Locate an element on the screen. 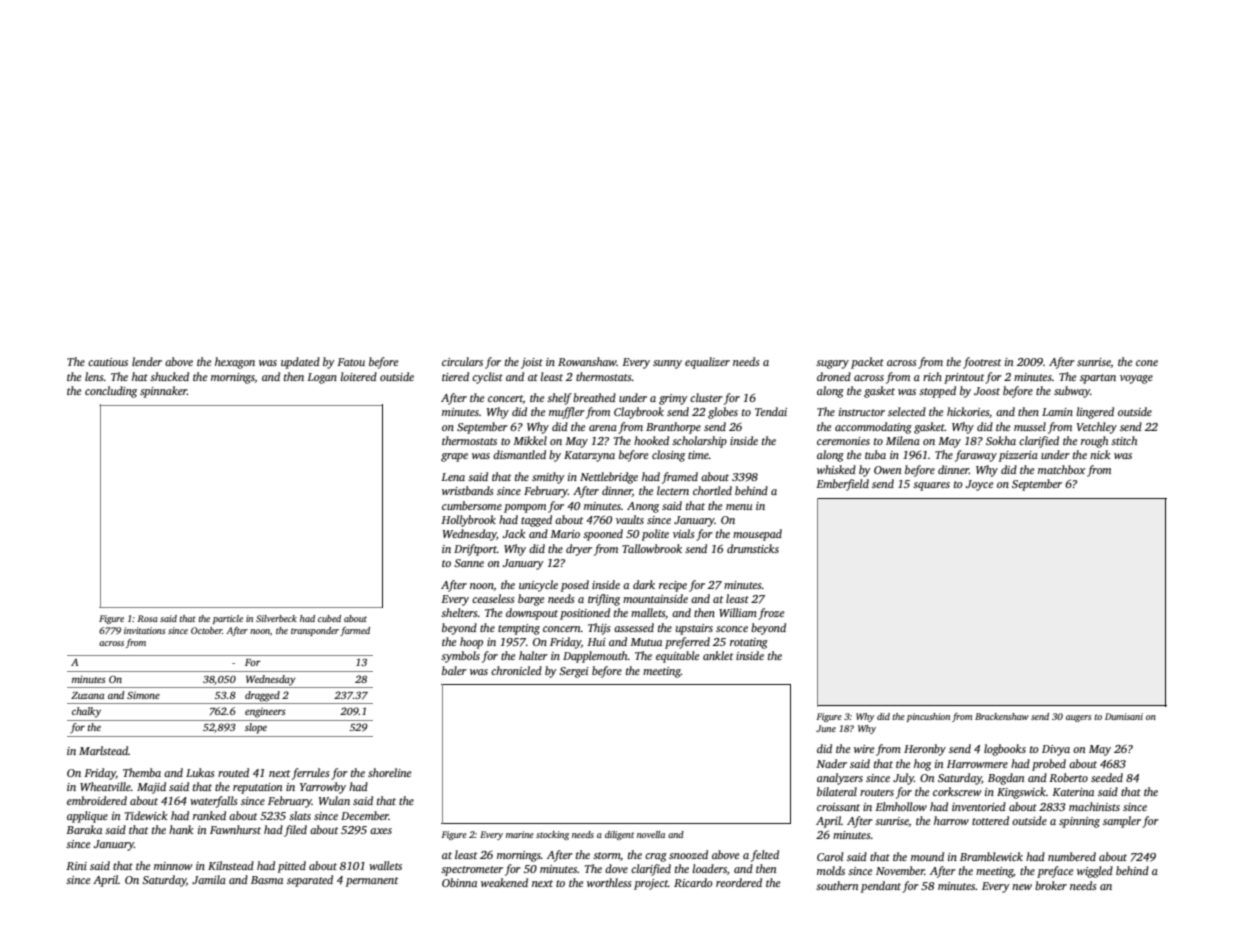  spinnaker is located at coordinates (163, 392).
